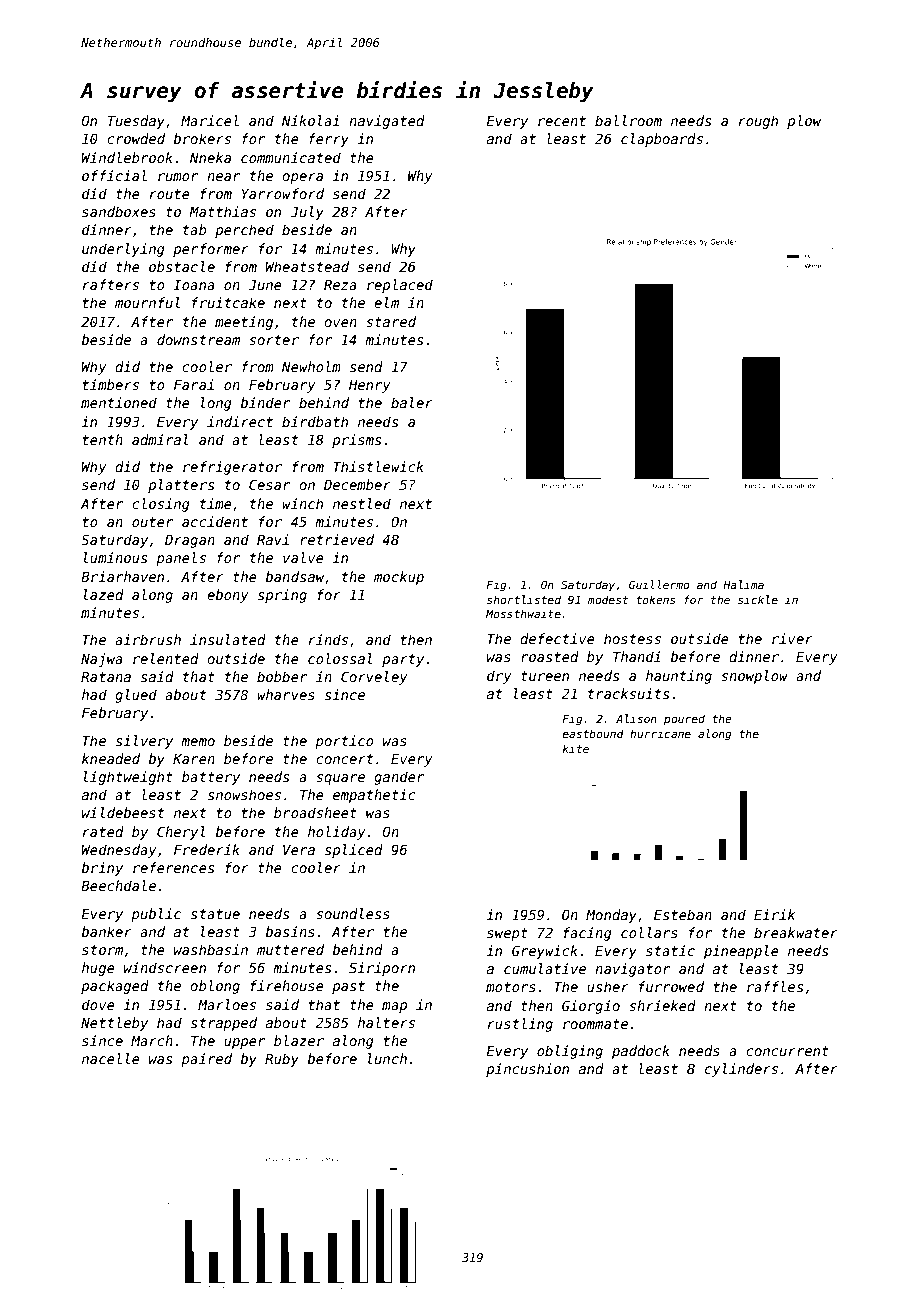 This image has width=924, height=1314. What do you see at coordinates (758, 122) in the image?
I see `rough` at bounding box center [758, 122].
